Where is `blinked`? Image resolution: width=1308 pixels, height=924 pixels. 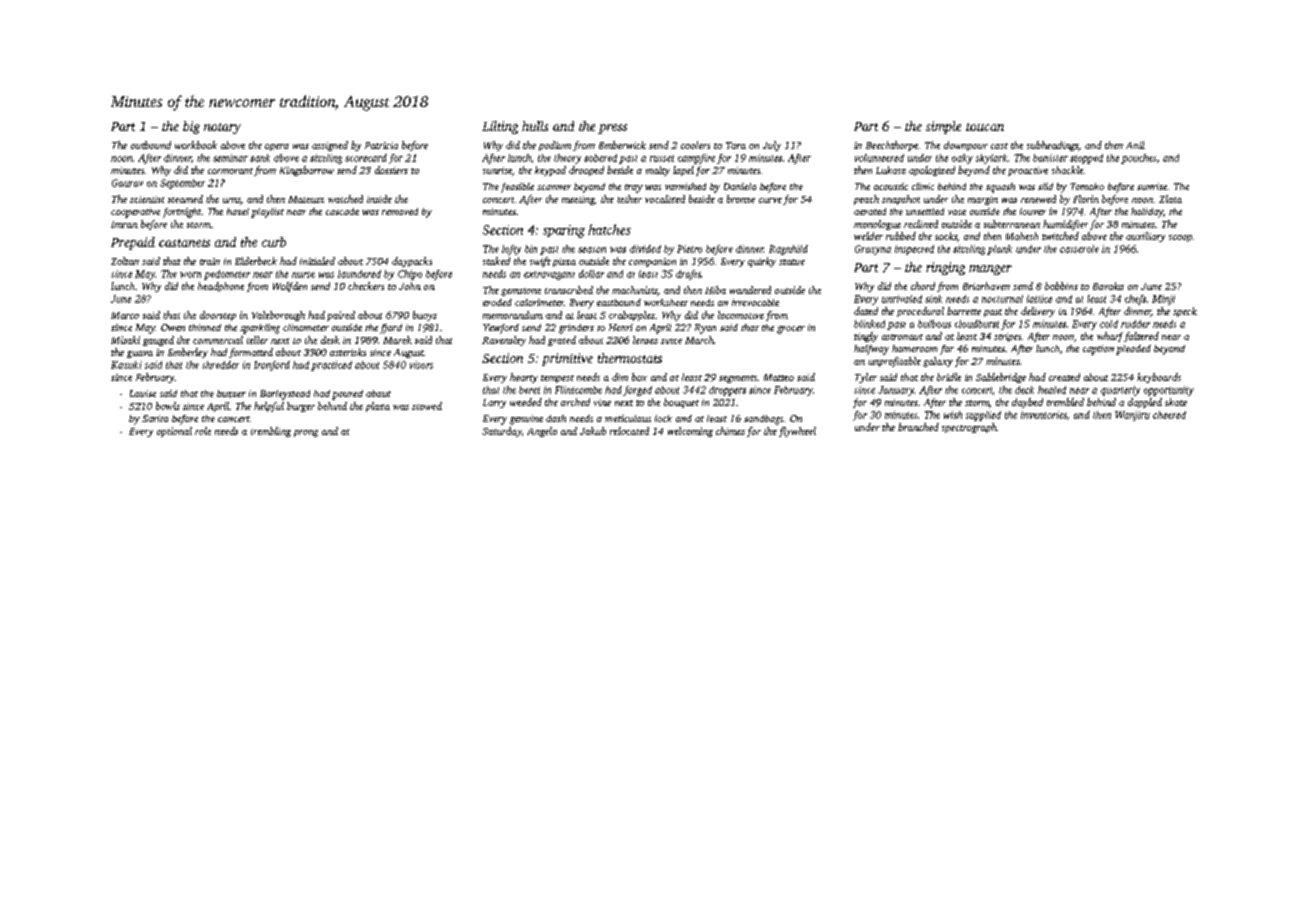
blinked is located at coordinates (869, 324).
